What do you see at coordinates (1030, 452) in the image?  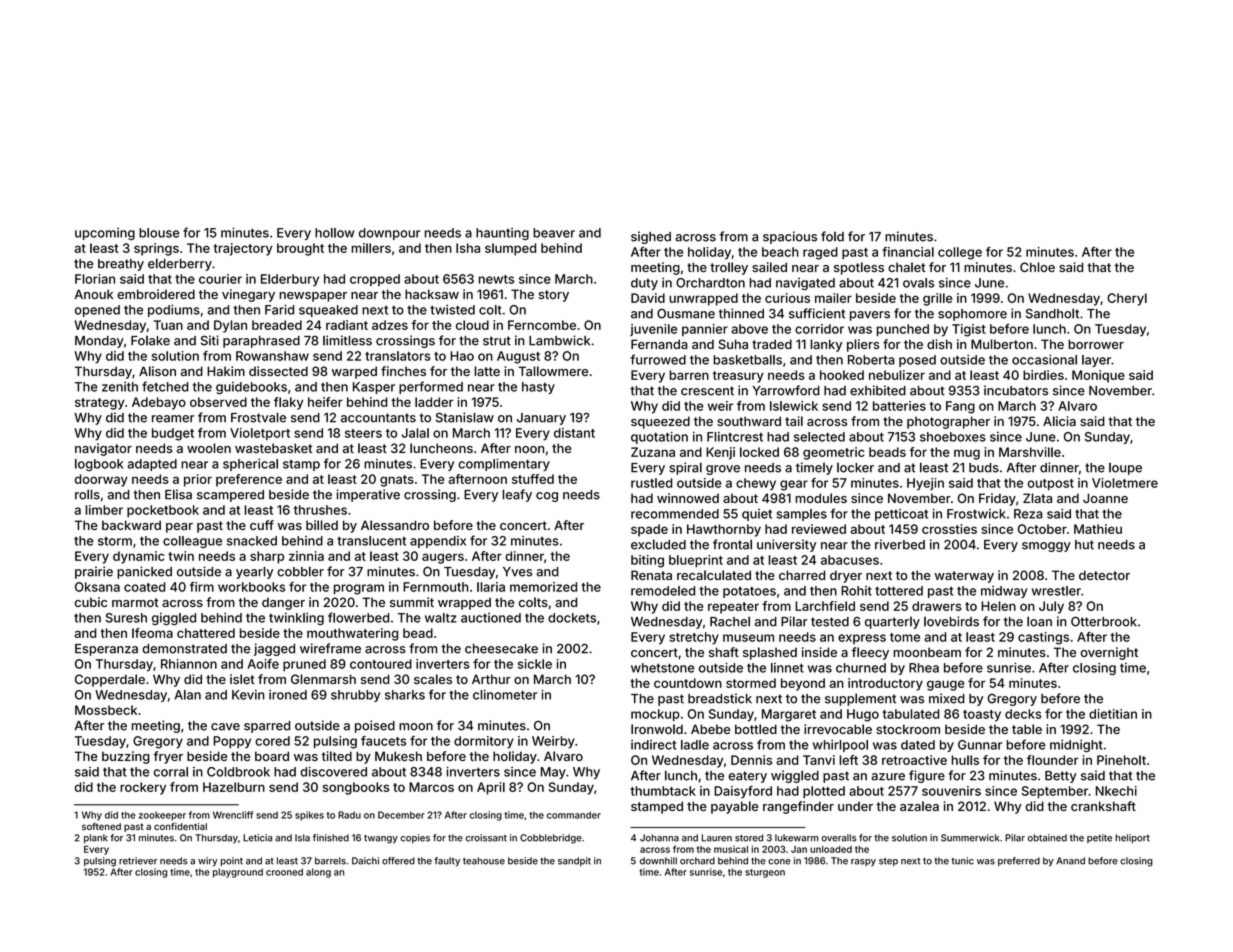 I see `Marshville` at bounding box center [1030, 452].
